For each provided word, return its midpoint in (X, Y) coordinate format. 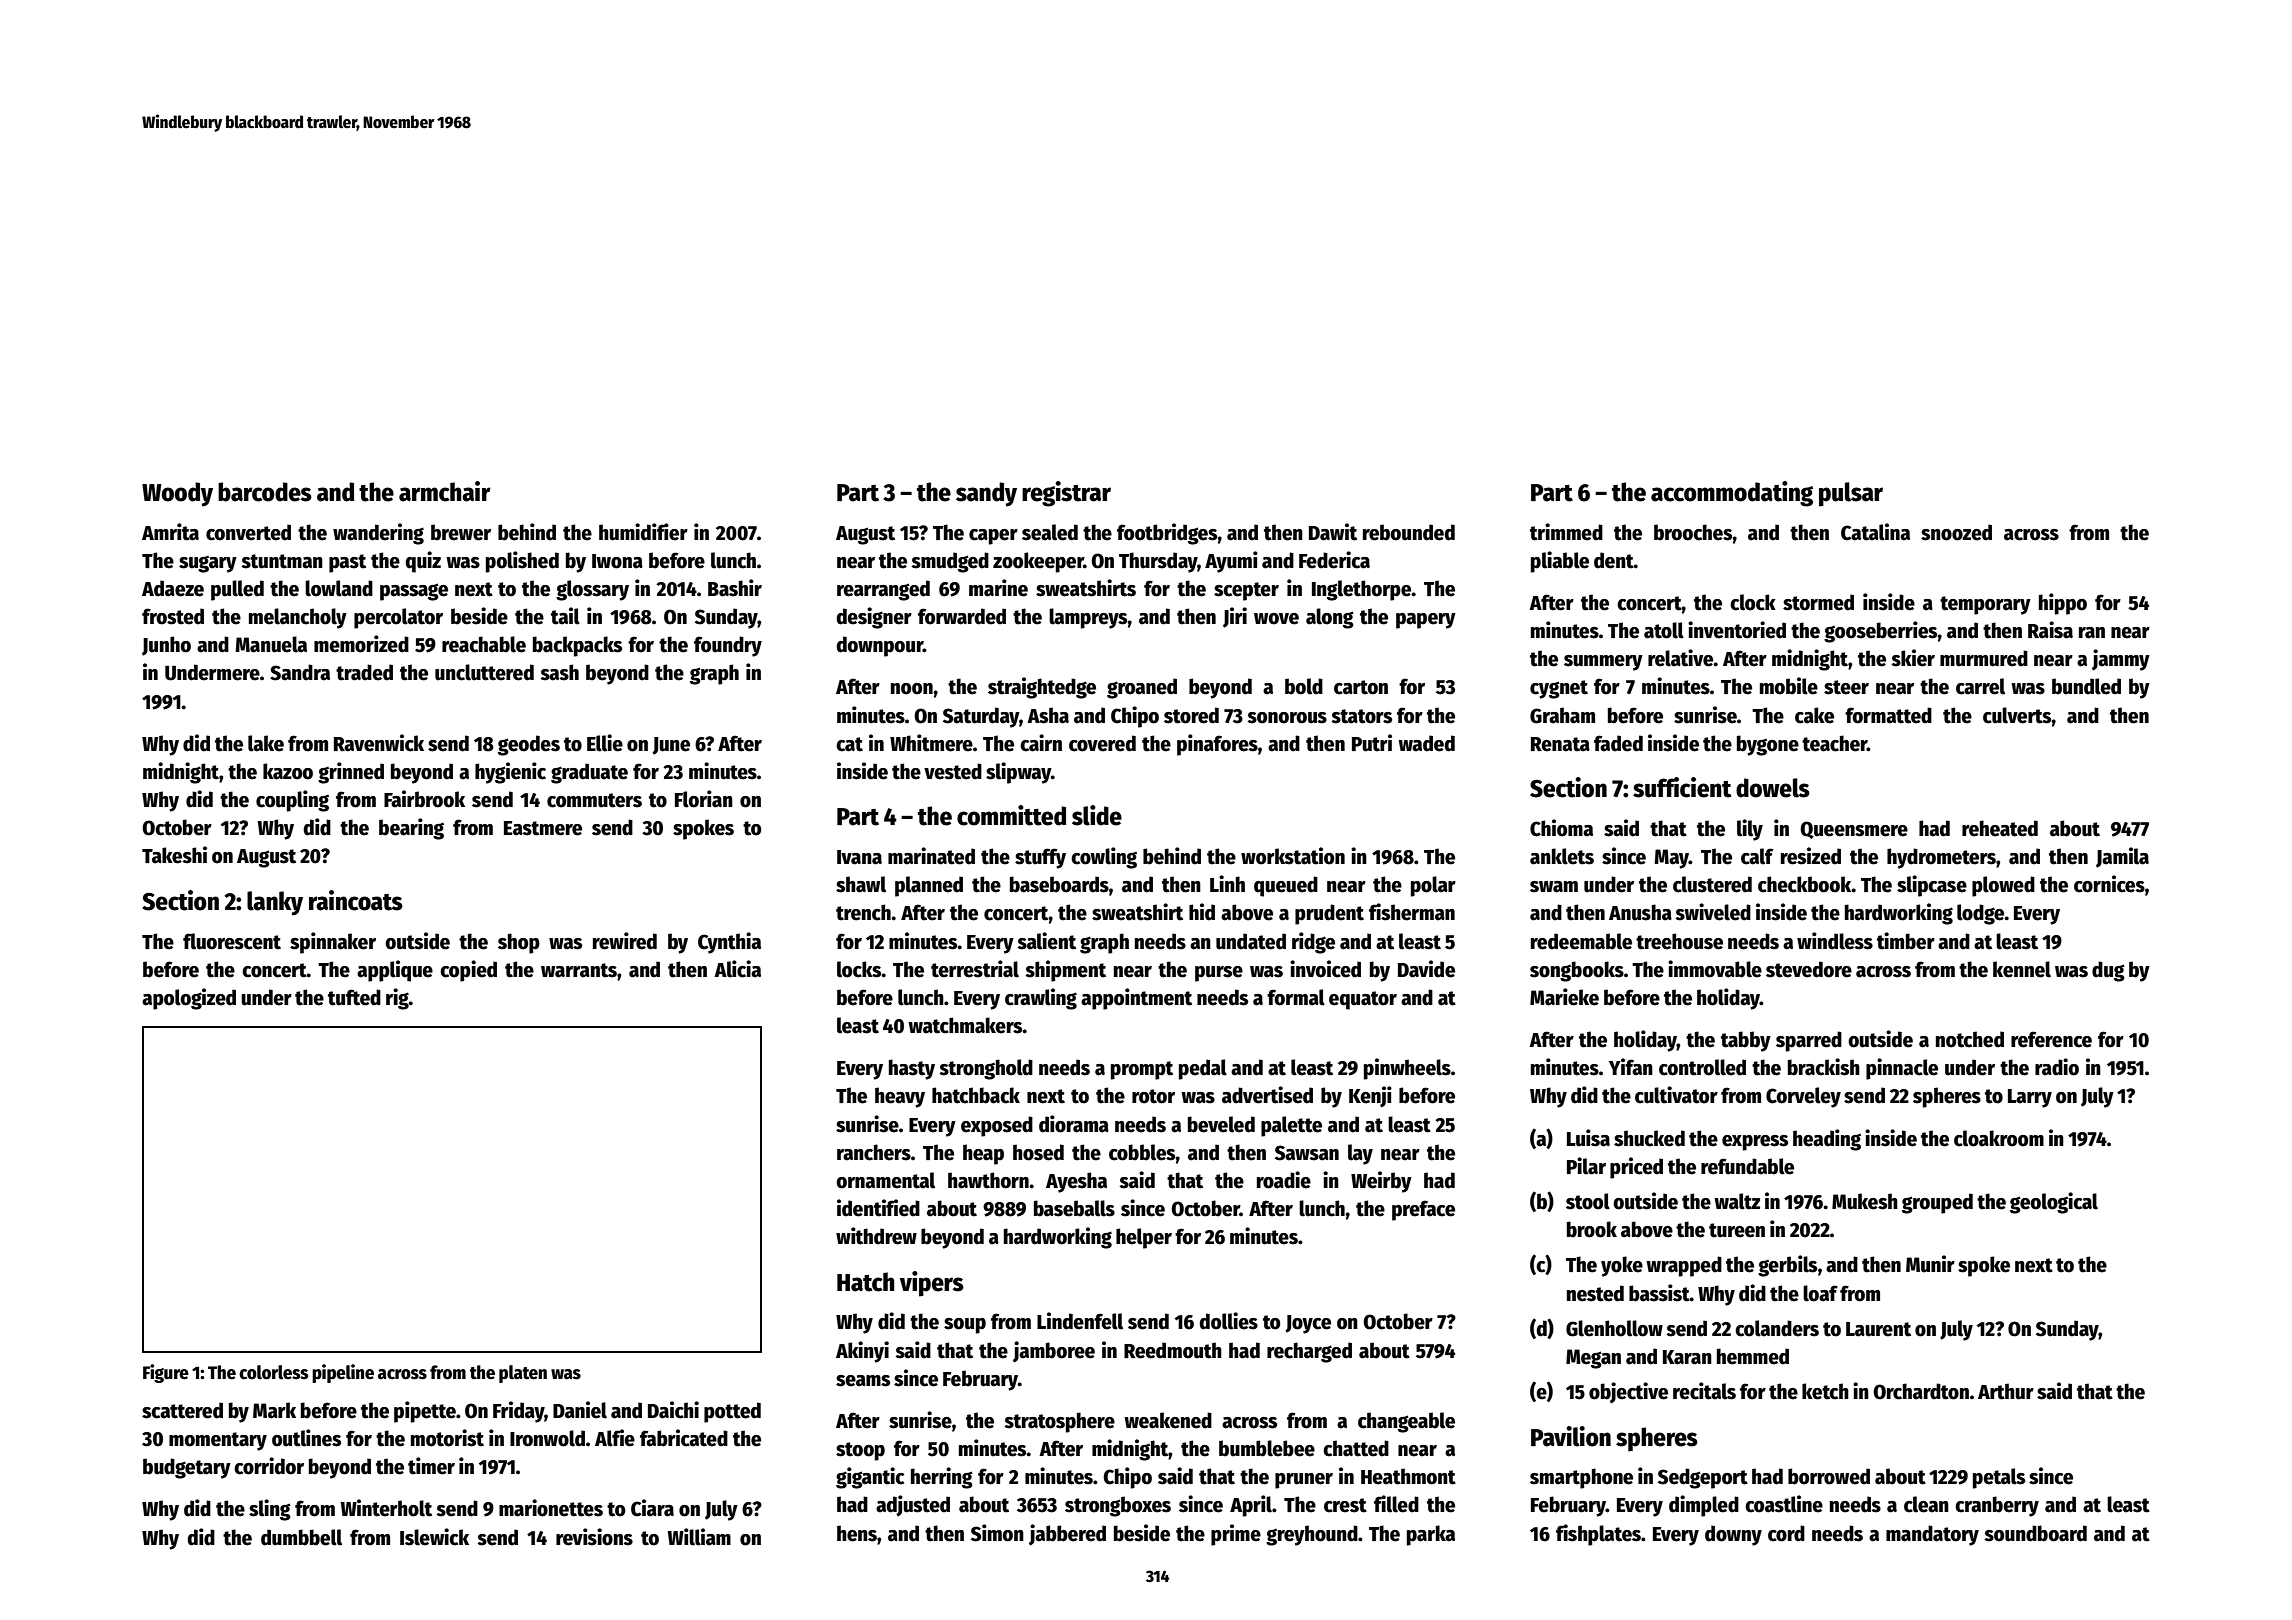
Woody (177, 494)
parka (1431, 1535)
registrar (1066, 494)
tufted (354, 997)
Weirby (1381, 1182)
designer (874, 618)
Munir (1930, 1264)
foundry (728, 646)
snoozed (1956, 532)
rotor (1153, 1096)
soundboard (2035, 1533)
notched (1970, 1039)
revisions (594, 1537)
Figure (166, 1373)
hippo (2063, 604)
